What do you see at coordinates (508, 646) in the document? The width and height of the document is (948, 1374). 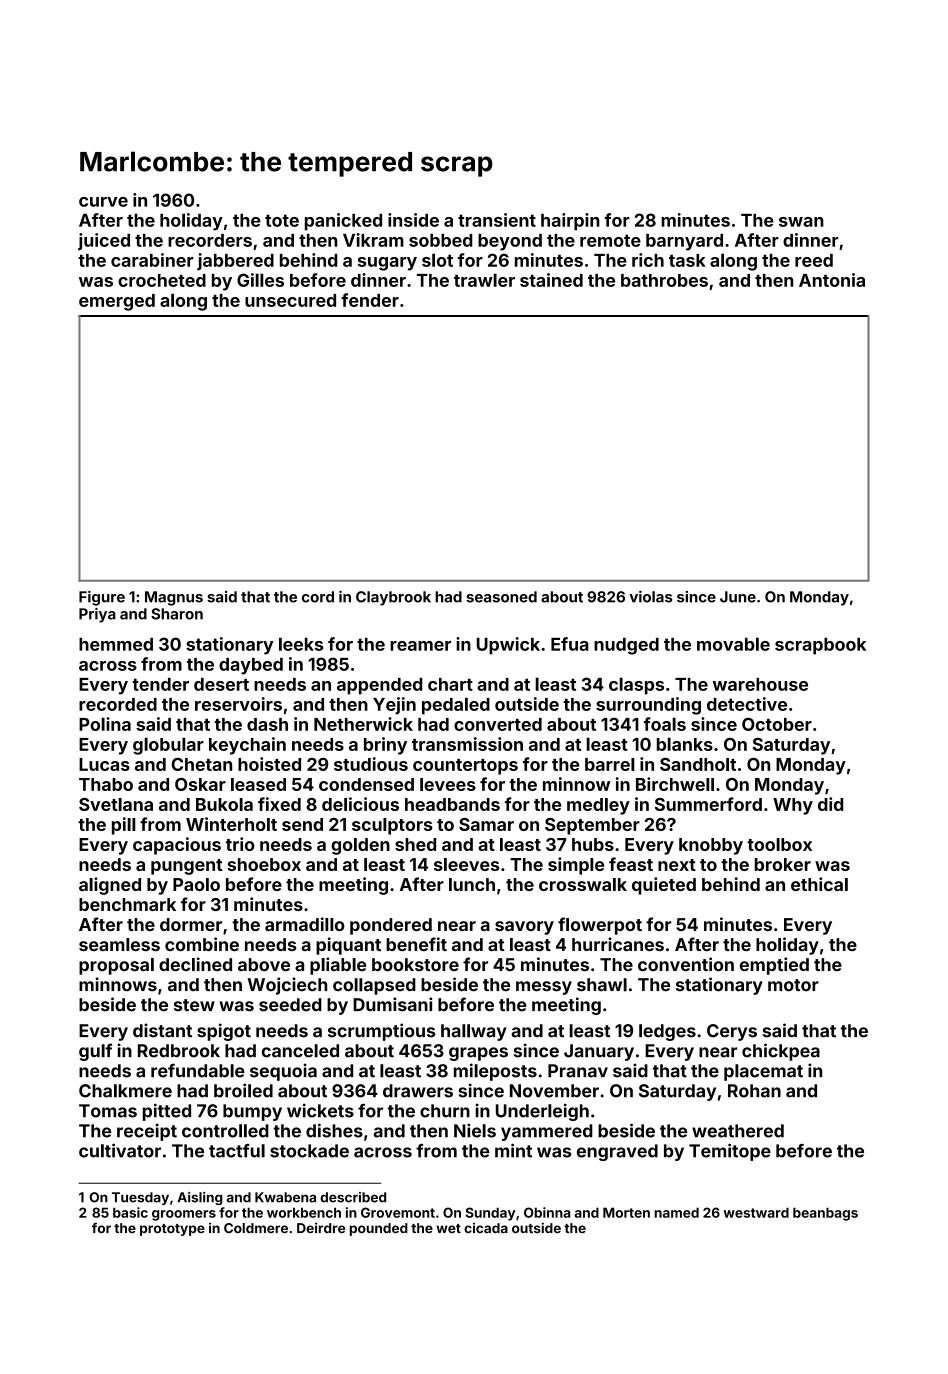 I see `Upwick` at bounding box center [508, 646].
